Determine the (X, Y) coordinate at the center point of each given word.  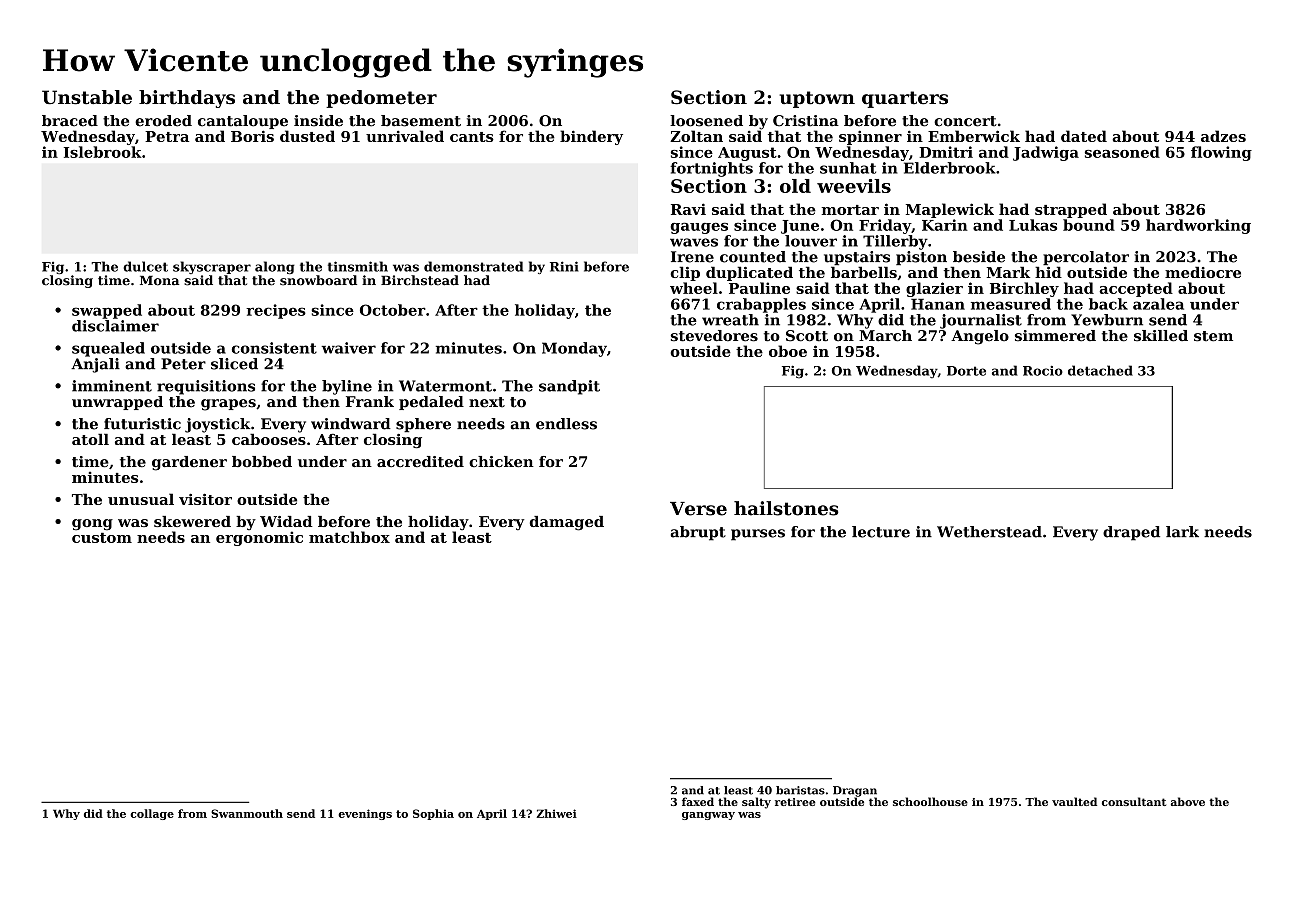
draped (1131, 533)
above (1188, 801)
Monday (574, 349)
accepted (1136, 289)
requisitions (206, 387)
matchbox (349, 537)
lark (1182, 532)
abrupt (698, 533)
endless (566, 424)
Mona (159, 281)
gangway (708, 816)
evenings (365, 814)
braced (70, 121)
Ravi (688, 209)
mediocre (1203, 272)
